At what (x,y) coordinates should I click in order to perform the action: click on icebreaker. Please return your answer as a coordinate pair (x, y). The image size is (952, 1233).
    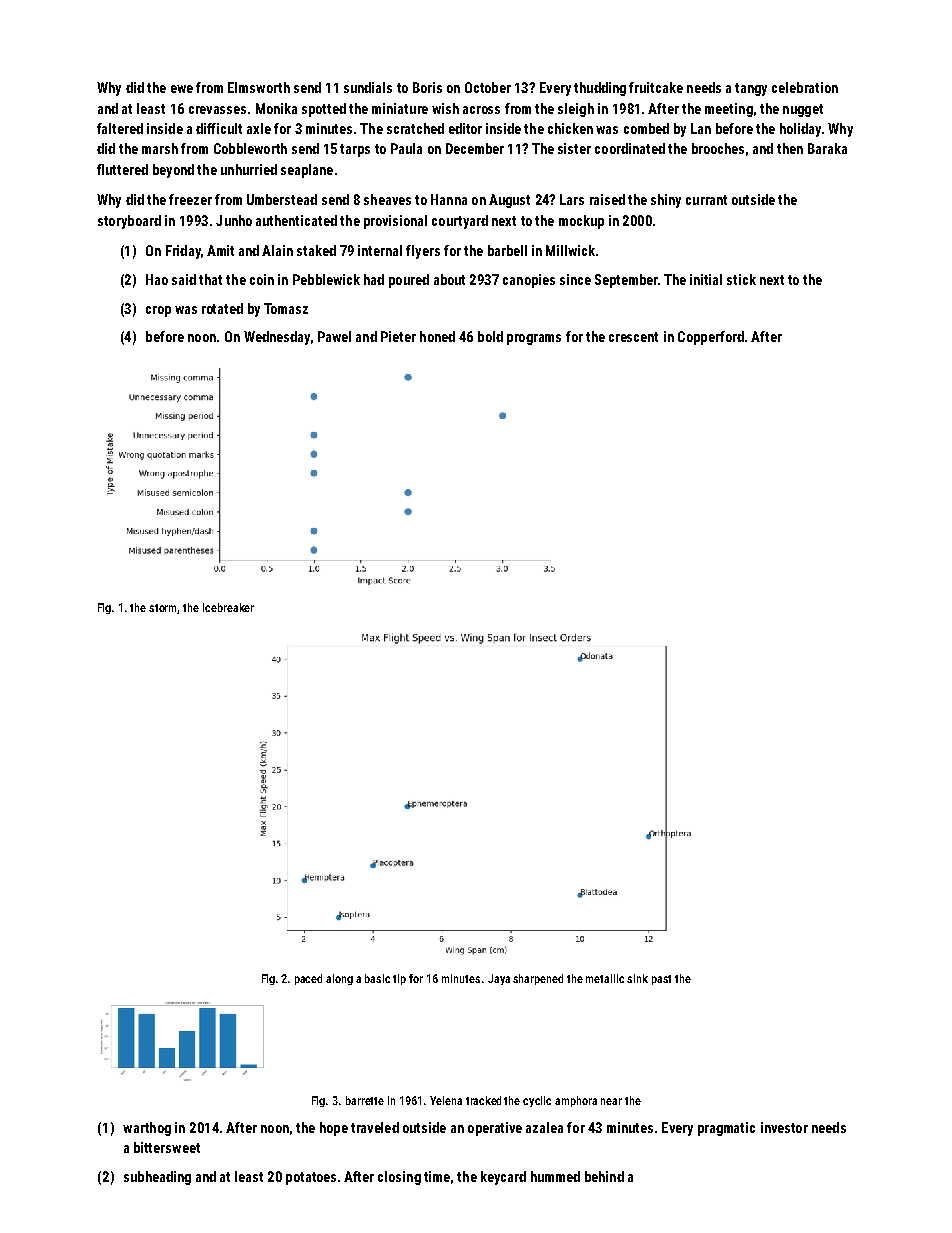
    Looking at the image, I should click on (228, 607).
